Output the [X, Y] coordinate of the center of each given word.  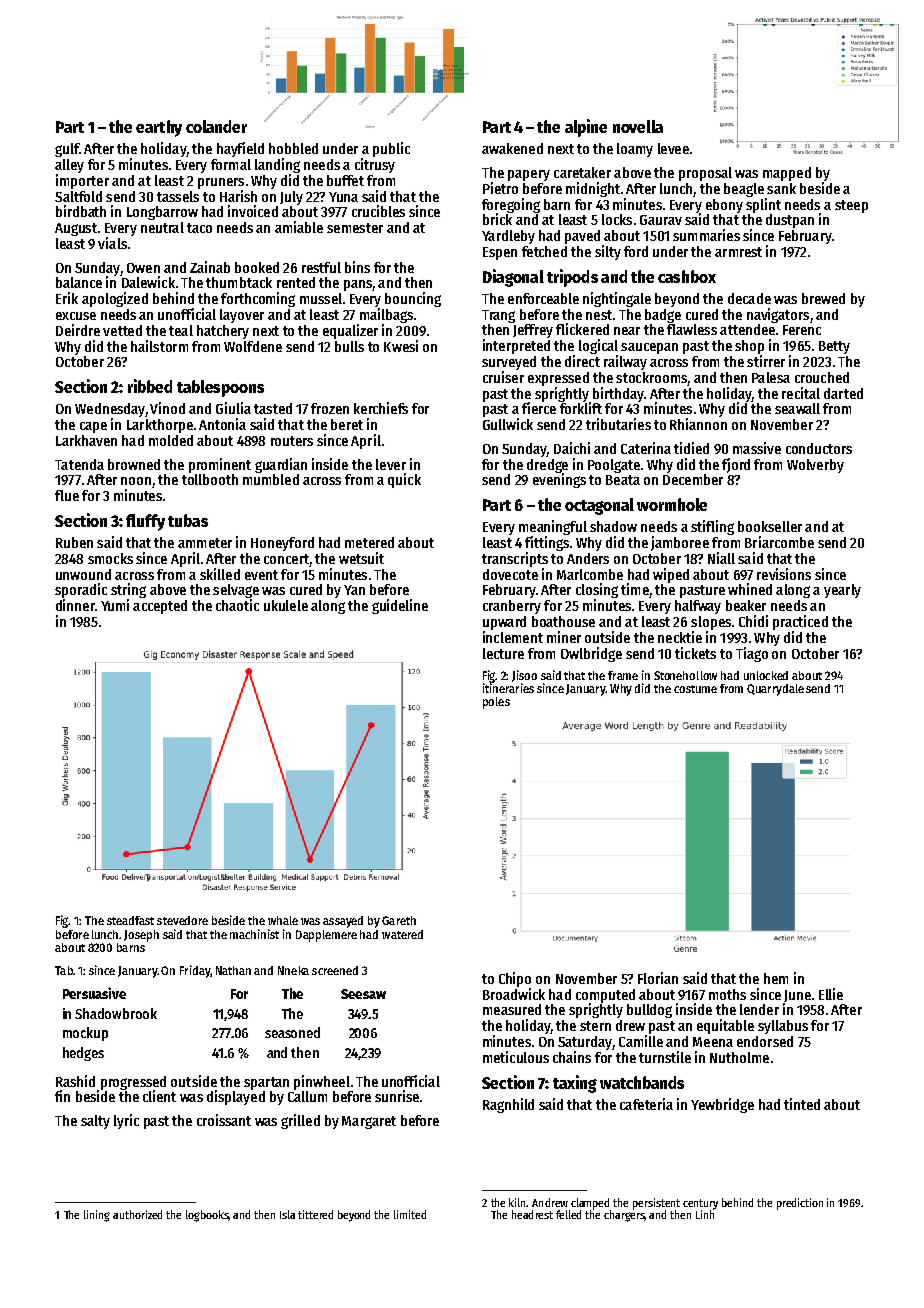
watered [402, 934]
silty [608, 252]
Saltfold [78, 196]
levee [673, 148]
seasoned [292, 1032]
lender [759, 1009]
